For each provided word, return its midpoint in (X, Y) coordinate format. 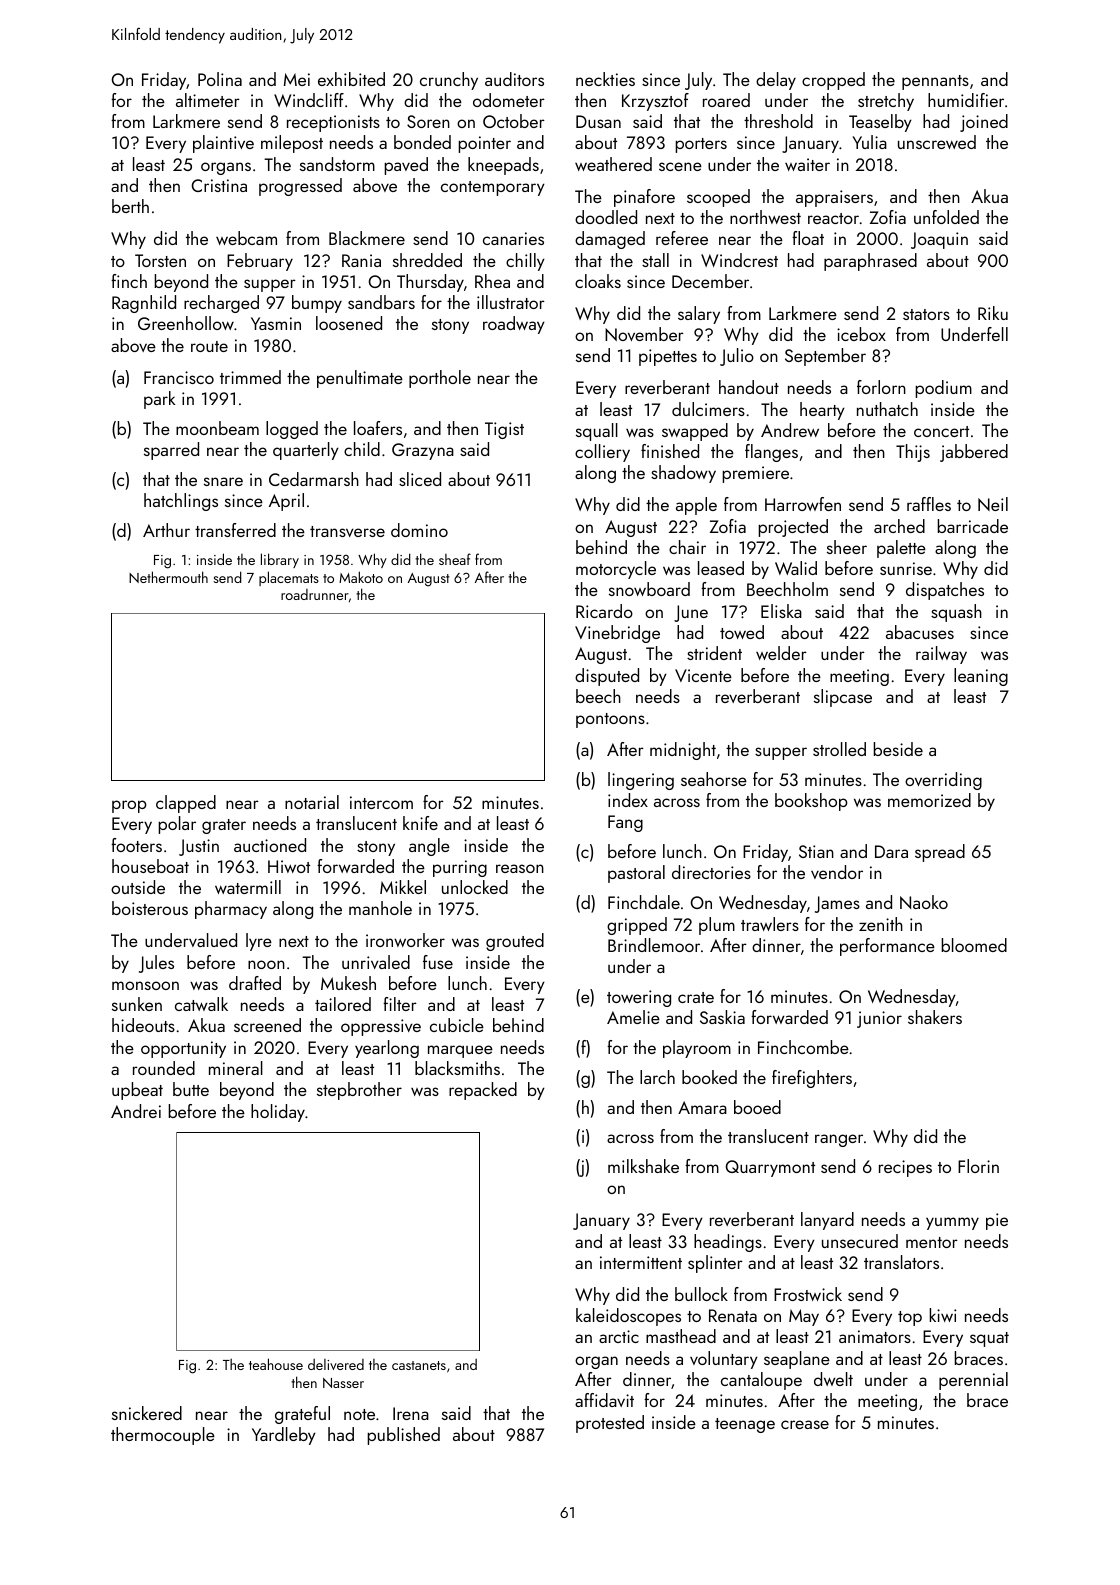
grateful (302, 1415)
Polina (220, 79)
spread (940, 853)
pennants (935, 82)
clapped (186, 804)
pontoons (610, 720)
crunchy (449, 81)
